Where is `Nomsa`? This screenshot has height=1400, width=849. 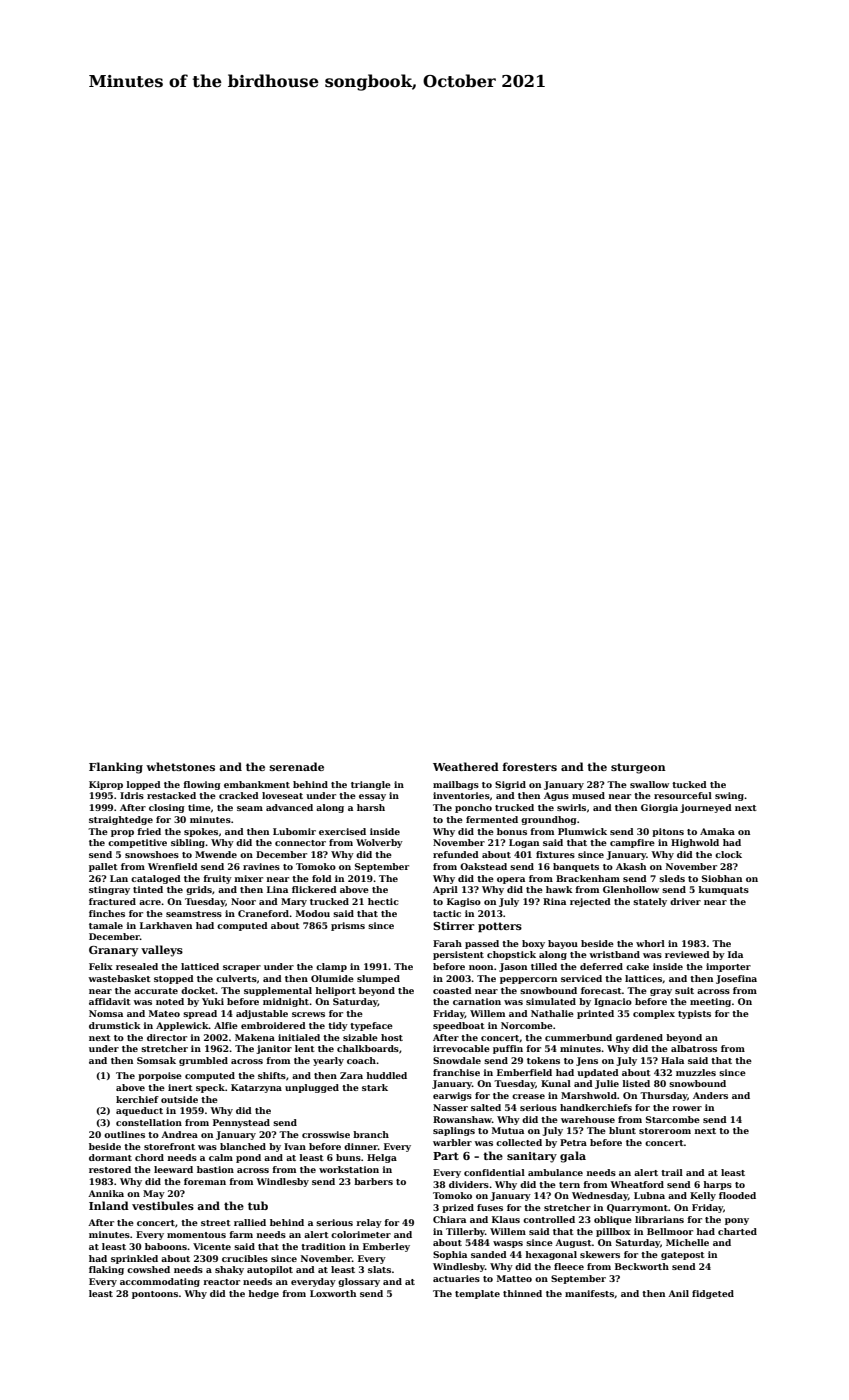 Nomsa is located at coordinates (106, 1013).
